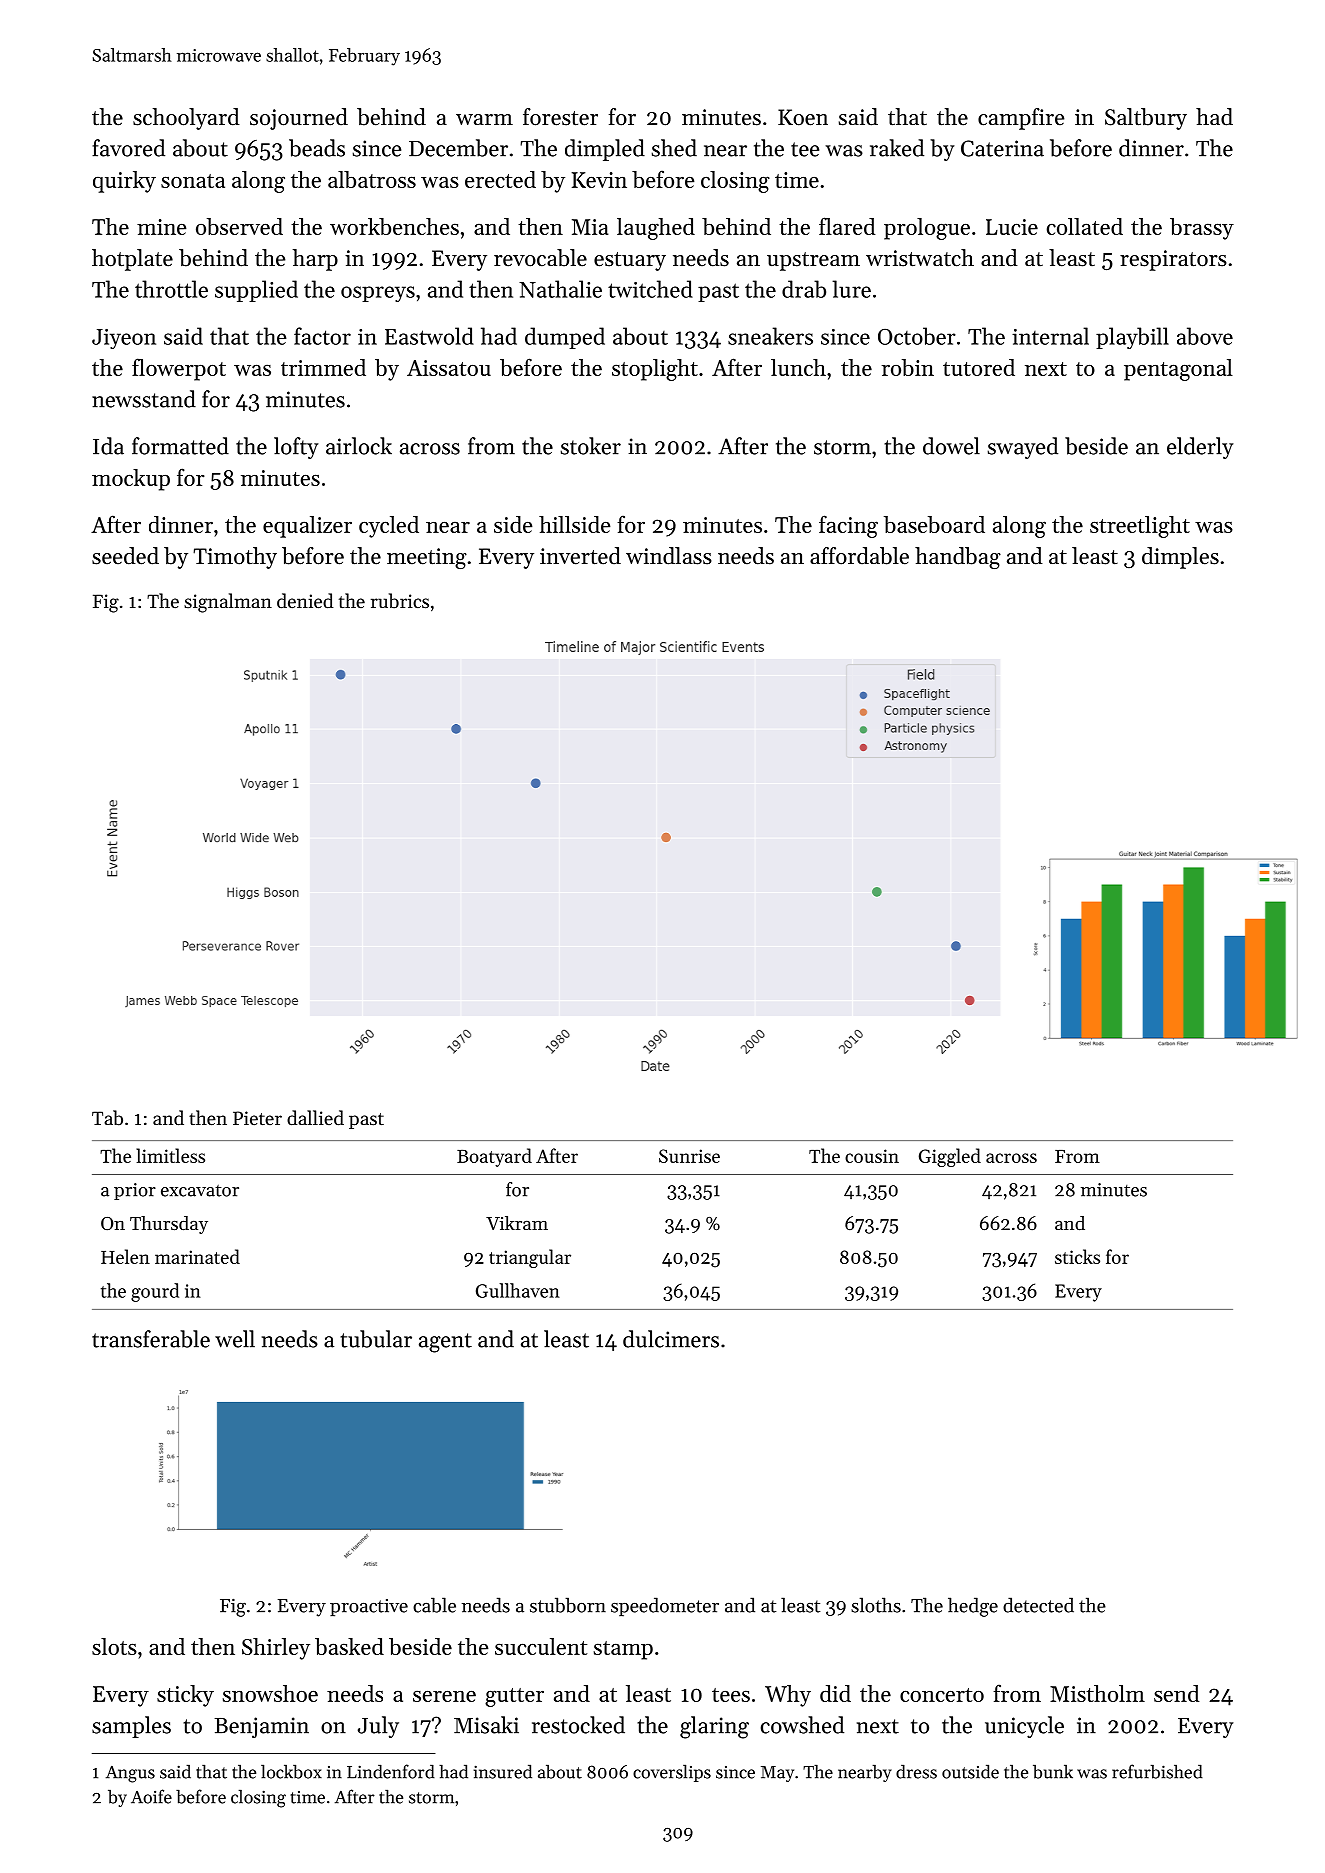  I want to click on Sunrise, so click(689, 1156).
